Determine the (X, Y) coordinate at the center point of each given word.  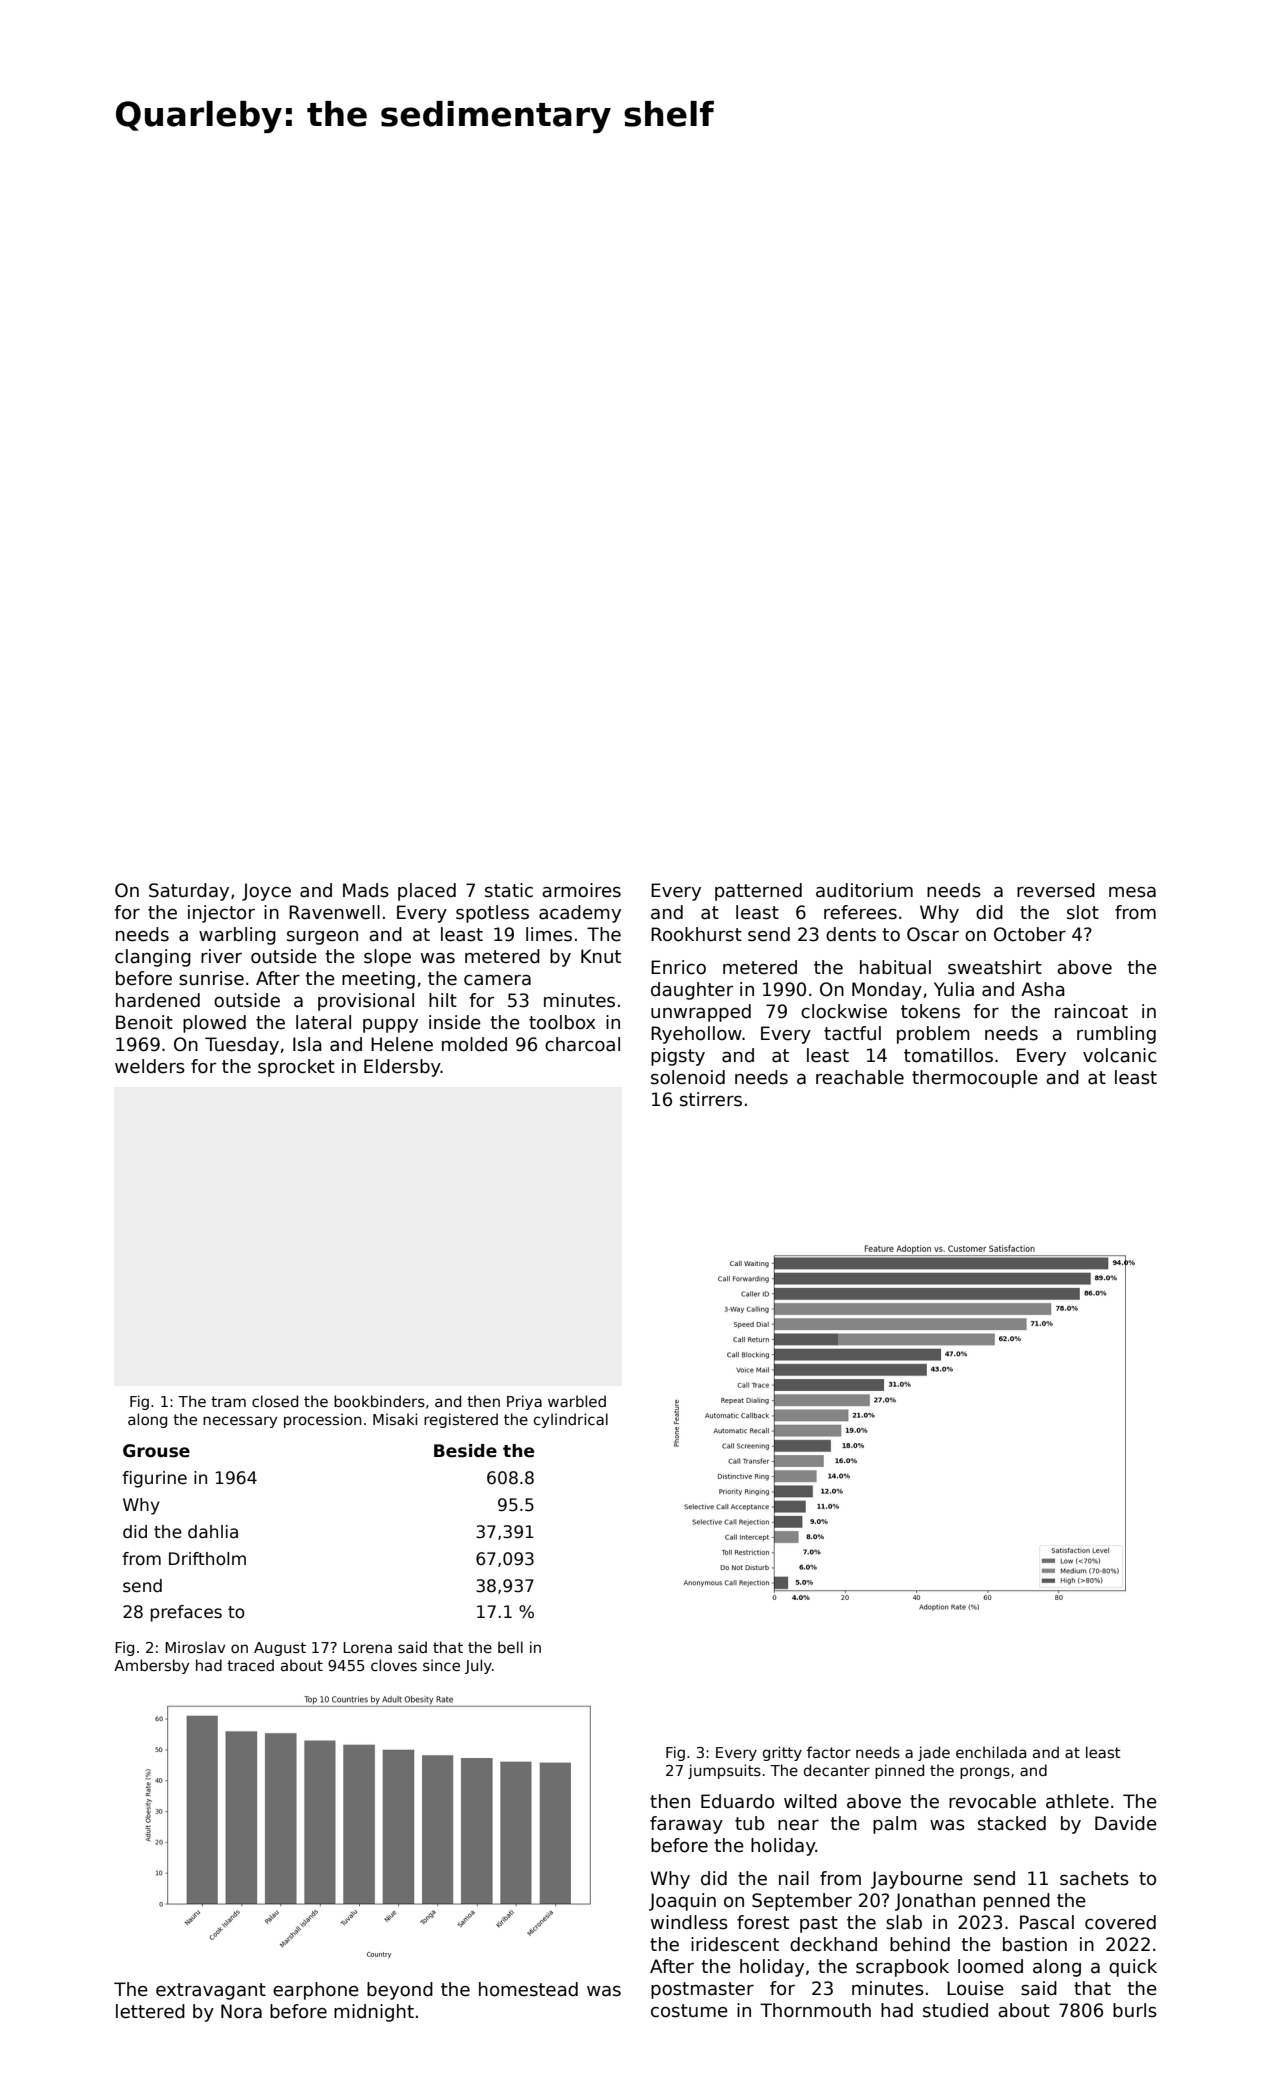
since (441, 1665)
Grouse (156, 1451)
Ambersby (151, 1666)
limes (549, 934)
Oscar (933, 934)
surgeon (322, 938)
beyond (400, 1991)
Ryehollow (696, 1035)
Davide (1126, 1823)
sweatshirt (995, 967)
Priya (524, 1402)
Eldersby (402, 1068)
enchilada (991, 1752)
